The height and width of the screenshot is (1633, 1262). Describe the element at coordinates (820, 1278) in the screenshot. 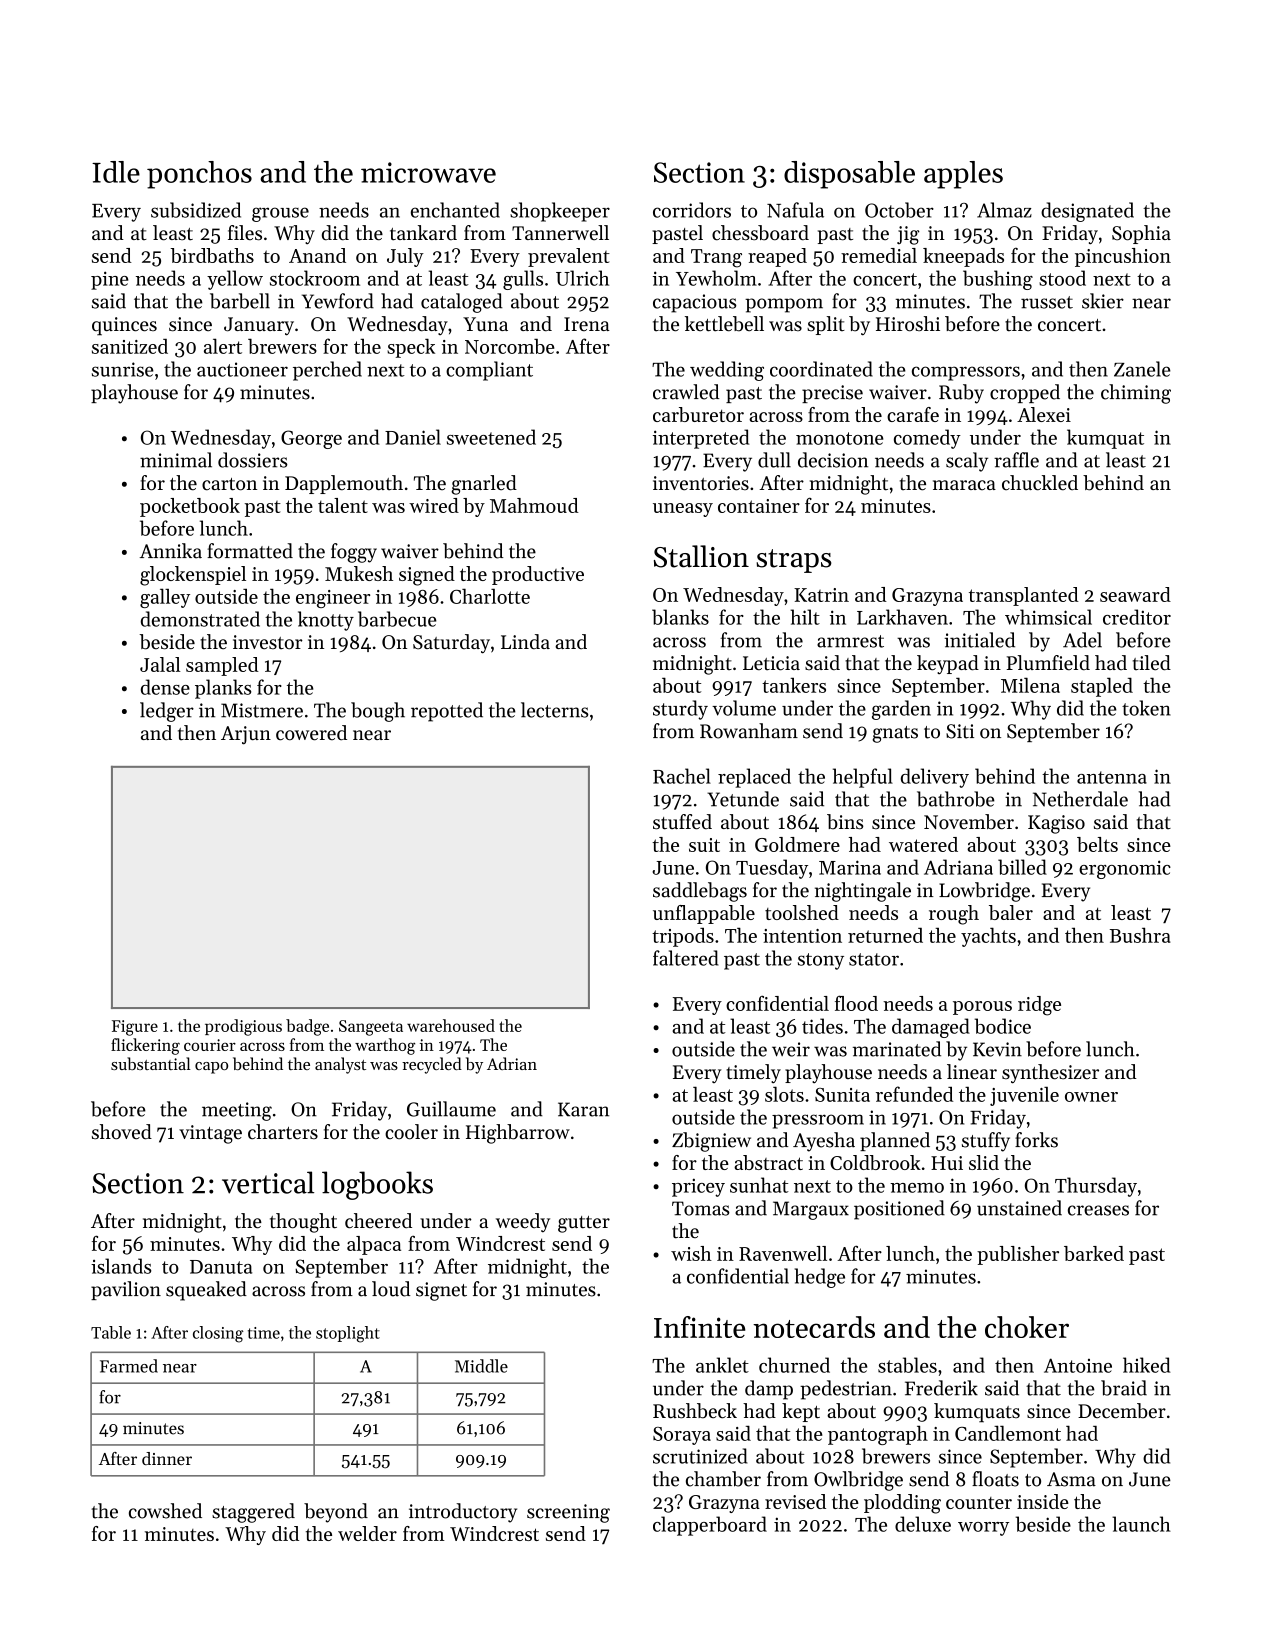

I see `hedge` at that location.
